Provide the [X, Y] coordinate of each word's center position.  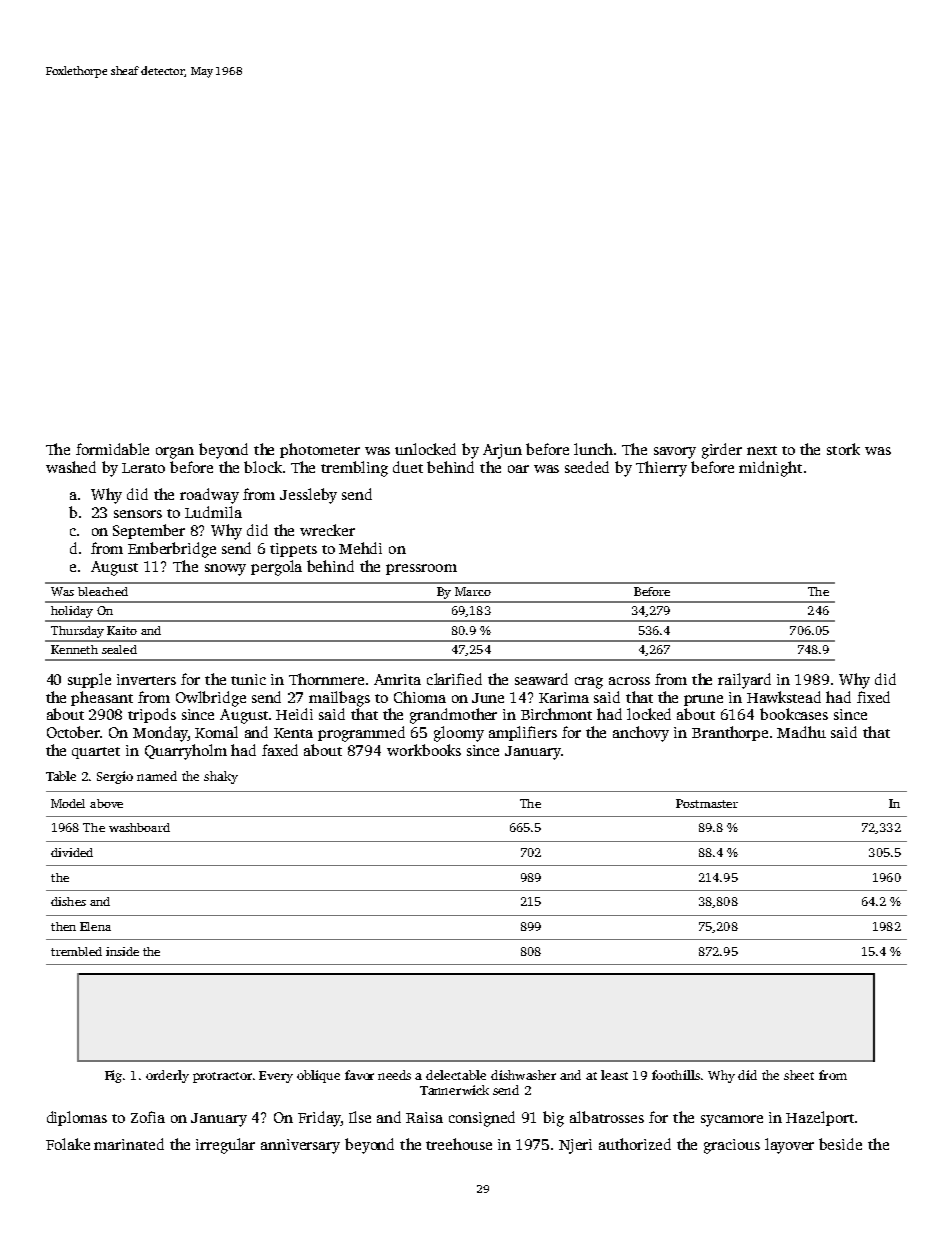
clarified [454, 679]
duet [408, 467]
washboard [139, 827]
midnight [770, 469]
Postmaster [707, 803]
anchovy [641, 734]
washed [71, 467]
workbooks [424, 750]
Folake [68, 1144]
